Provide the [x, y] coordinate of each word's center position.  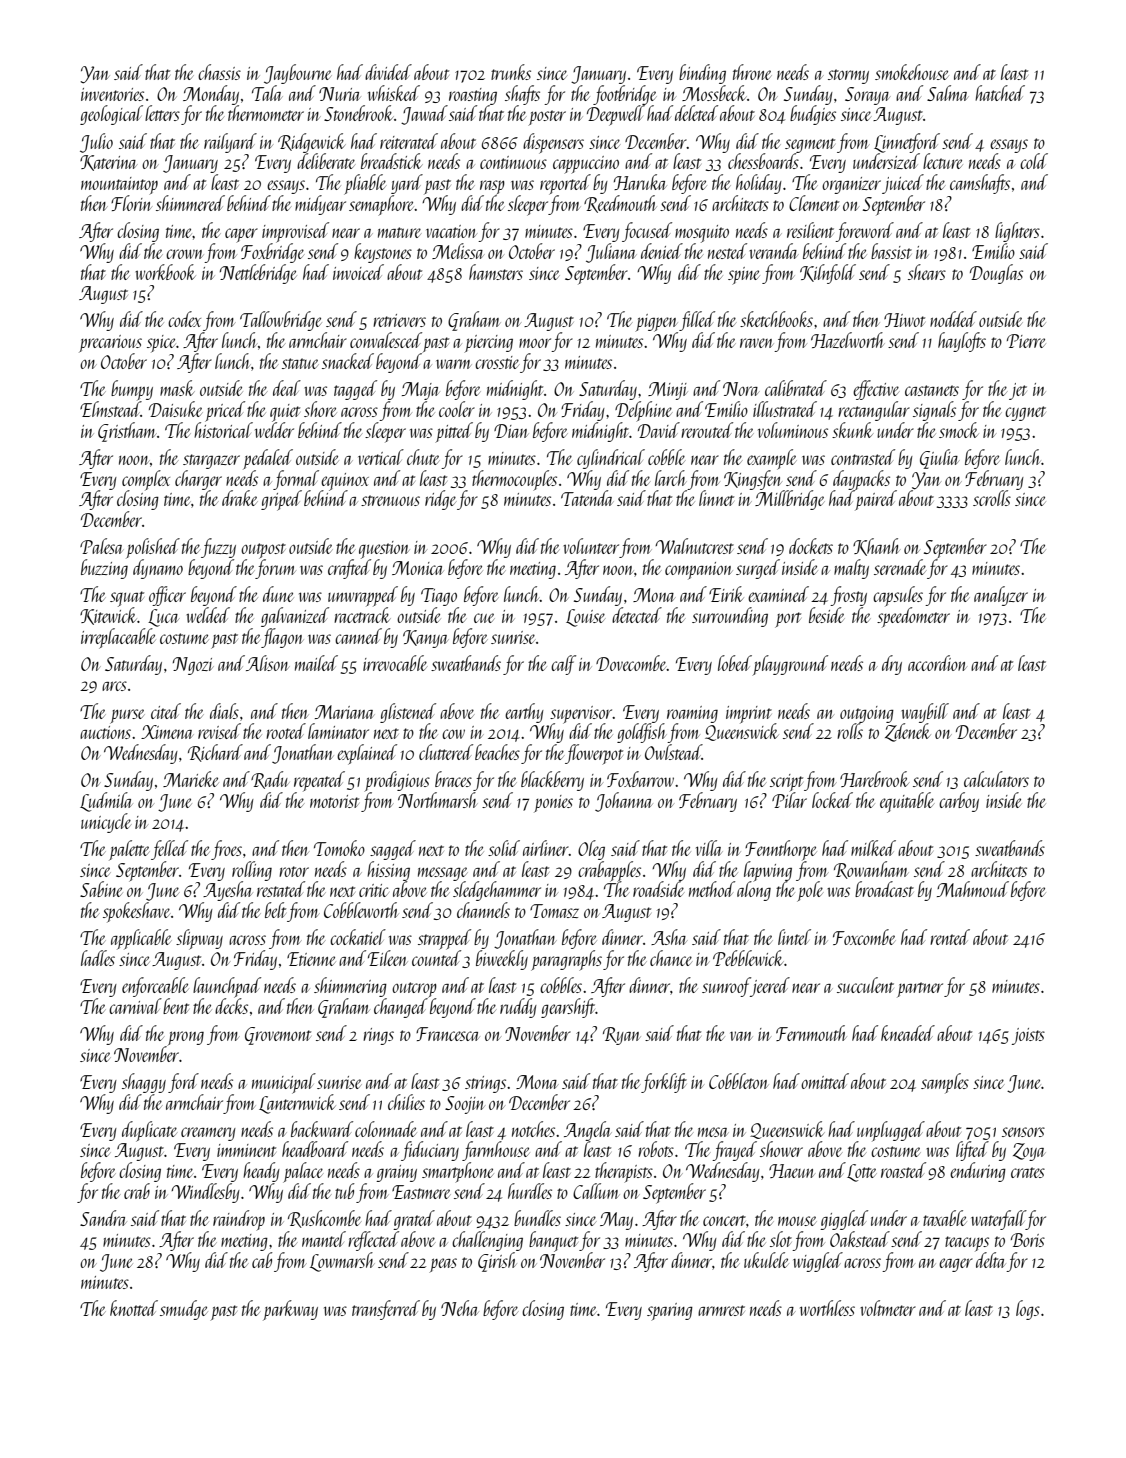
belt [275, 910]
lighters [1017, 232]
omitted [825, 1081]
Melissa [458, 251]
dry [892, 665]
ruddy [518, 1008]
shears [927, 272]
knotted [134, 1308]
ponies [553, 804]
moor [535, 343]
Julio [96, 143]
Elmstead [110, 409]
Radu [270, 780]
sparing [670, 1312]
